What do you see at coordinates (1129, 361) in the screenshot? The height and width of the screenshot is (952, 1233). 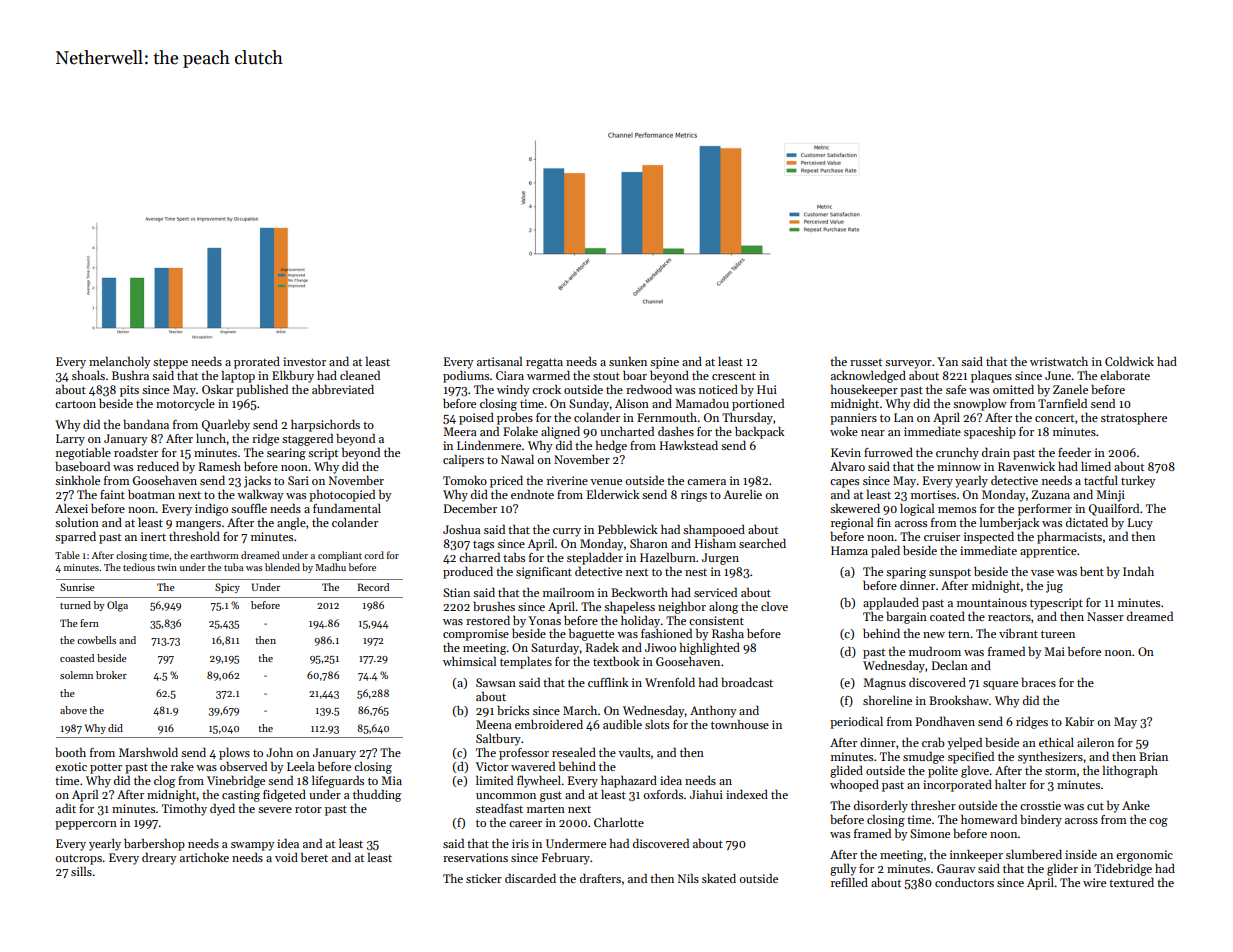 I see `Coldwick` at bounding box center [1129, 361].
